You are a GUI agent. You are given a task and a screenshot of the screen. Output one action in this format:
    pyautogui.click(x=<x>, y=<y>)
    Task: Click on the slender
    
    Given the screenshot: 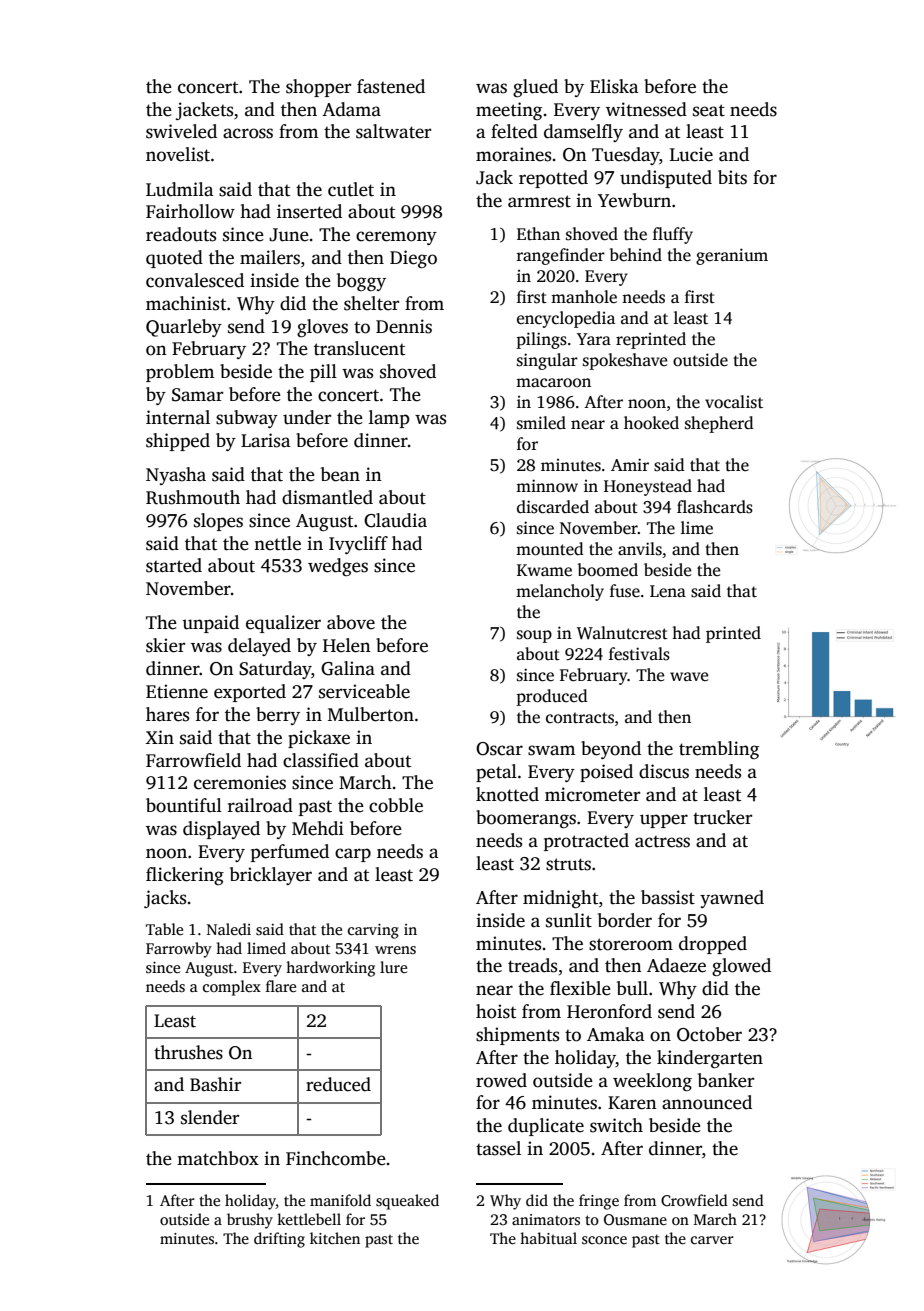 What is the action you would take?
    pyautogui.click(x=210, y=1117)
